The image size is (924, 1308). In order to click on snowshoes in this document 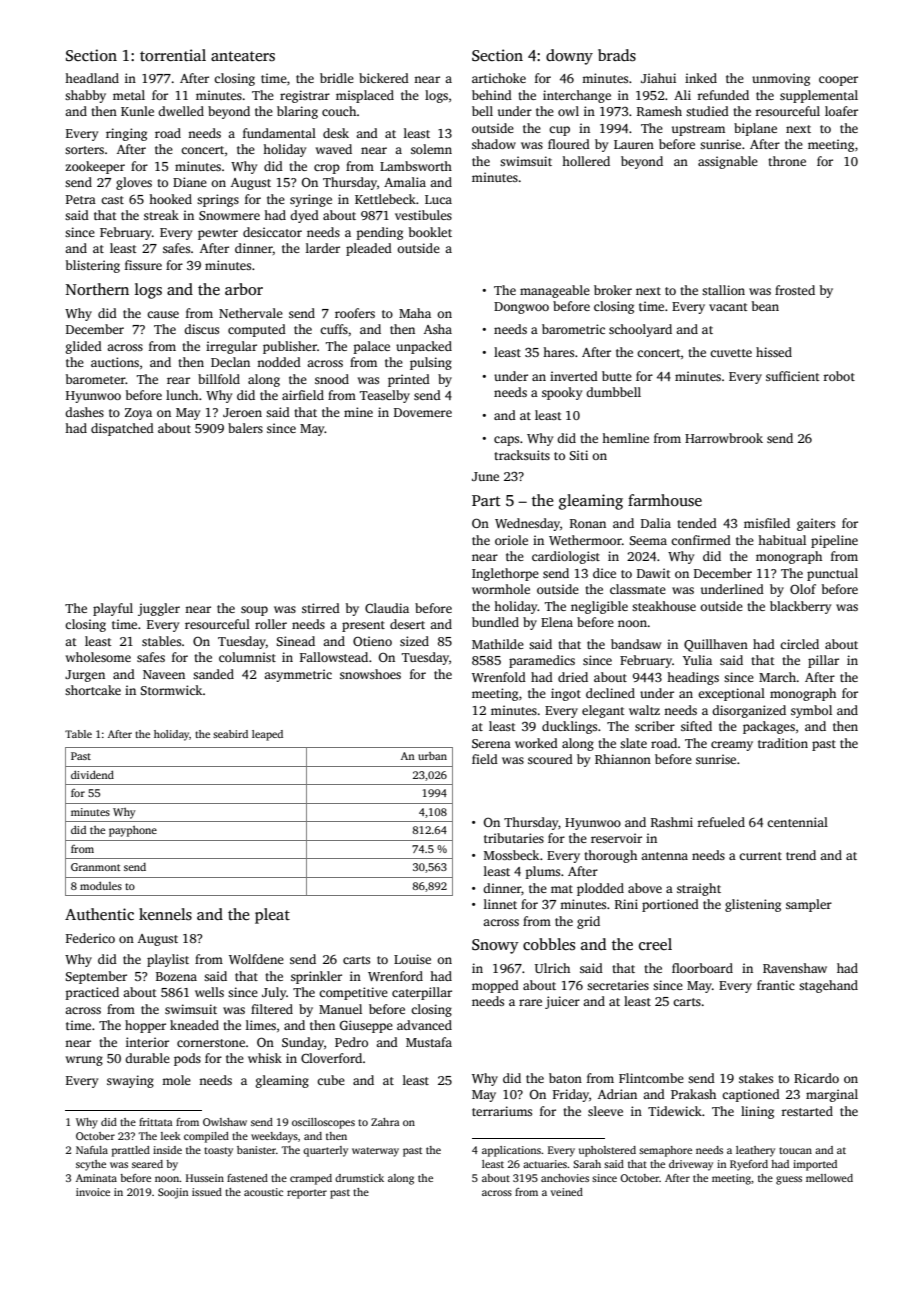, I will do `click(370, 674)`.
